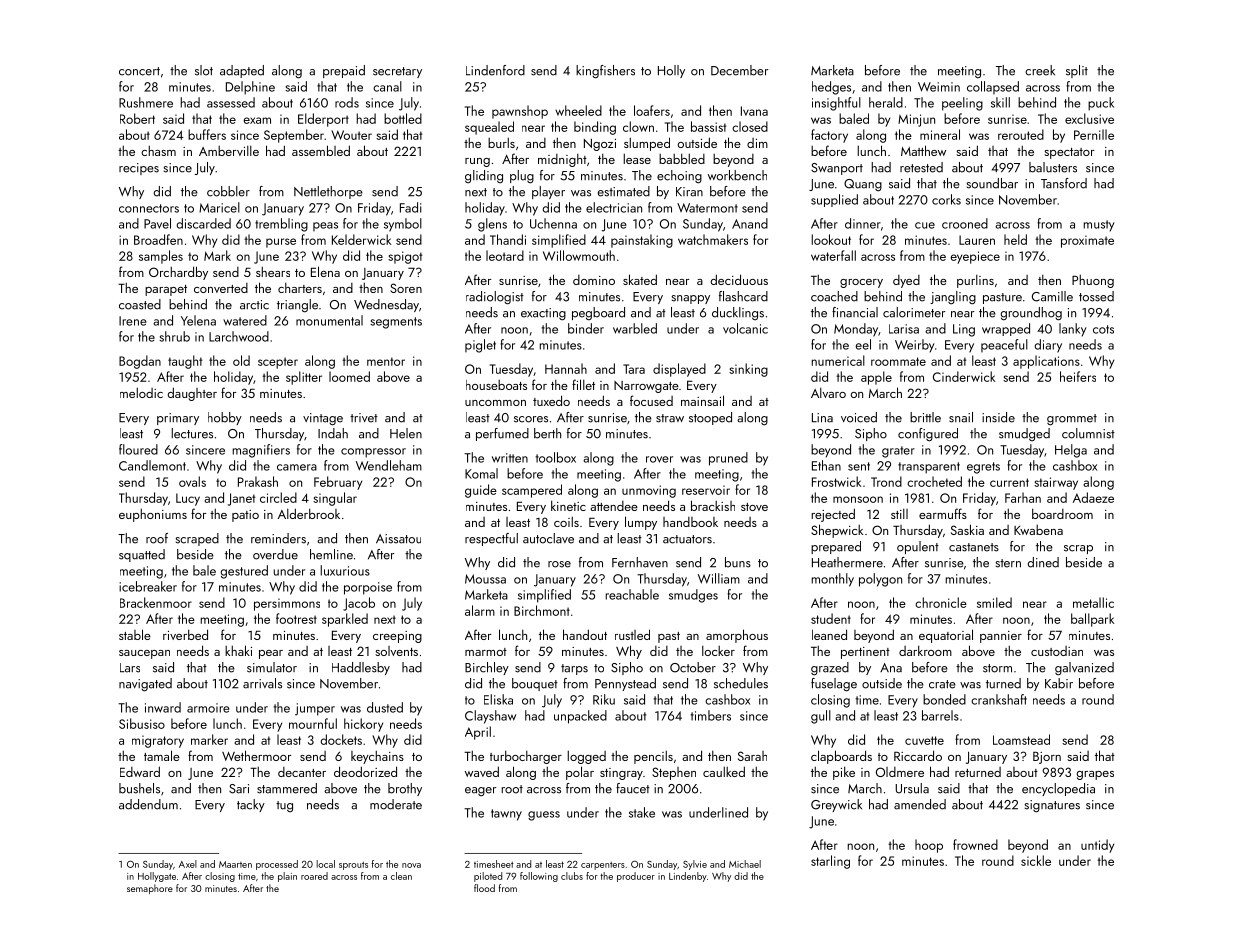 The width and height of the screenshot is (1233, 952). What do you see at coordinates (641, 523) in the screenshot?
I see `lumpy` at bounding box center [641, 523].
